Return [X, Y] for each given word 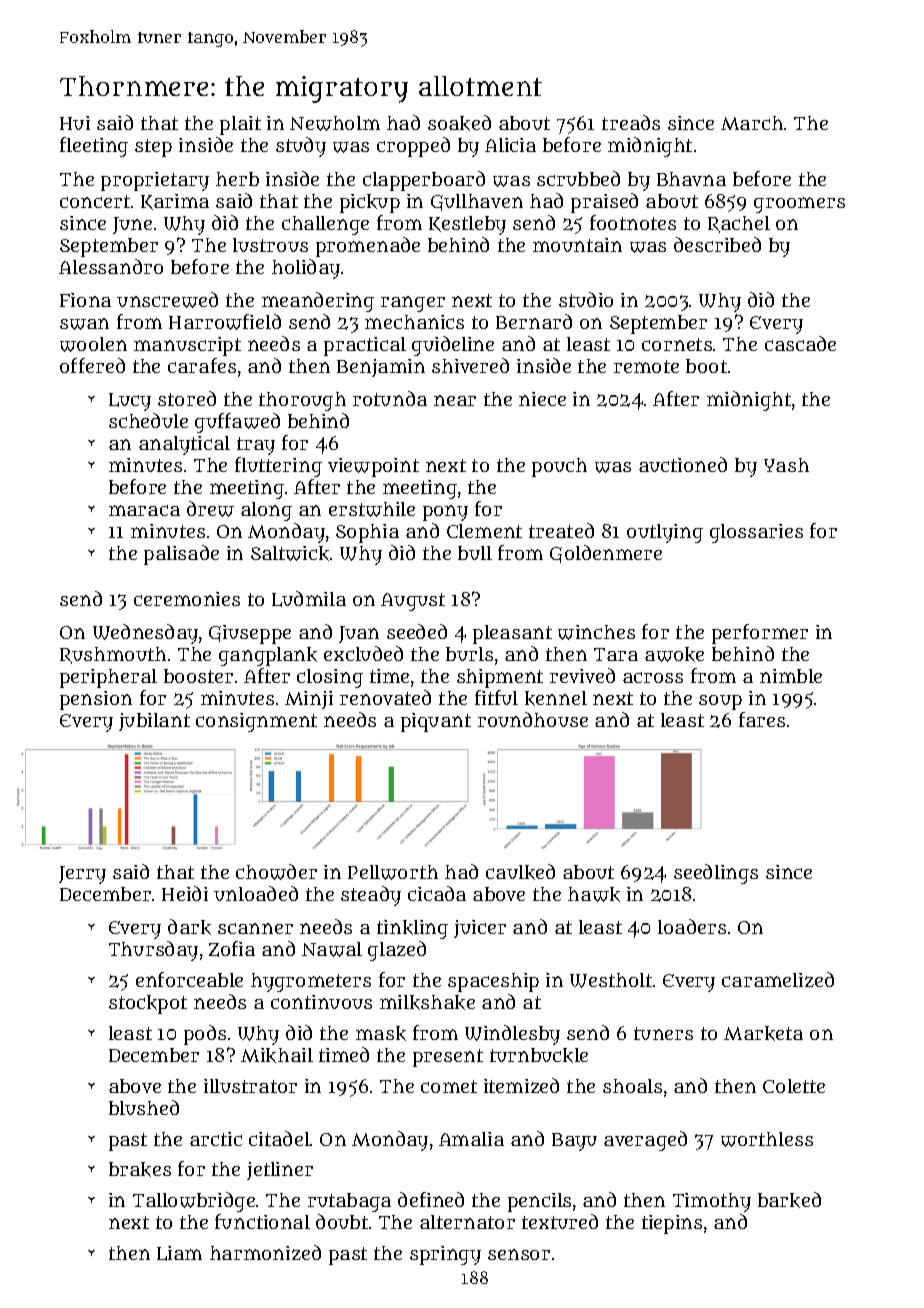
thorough [302, 401]
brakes [140, 1169]
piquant [436, 722]
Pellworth [393, 872]
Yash [786, 465]
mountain [577, 245]
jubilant [154, 722]
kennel [556, 698]
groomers [799, 205]
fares [762, 719]
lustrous [270, 245]
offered [92, 365]
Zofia [232, 949]
